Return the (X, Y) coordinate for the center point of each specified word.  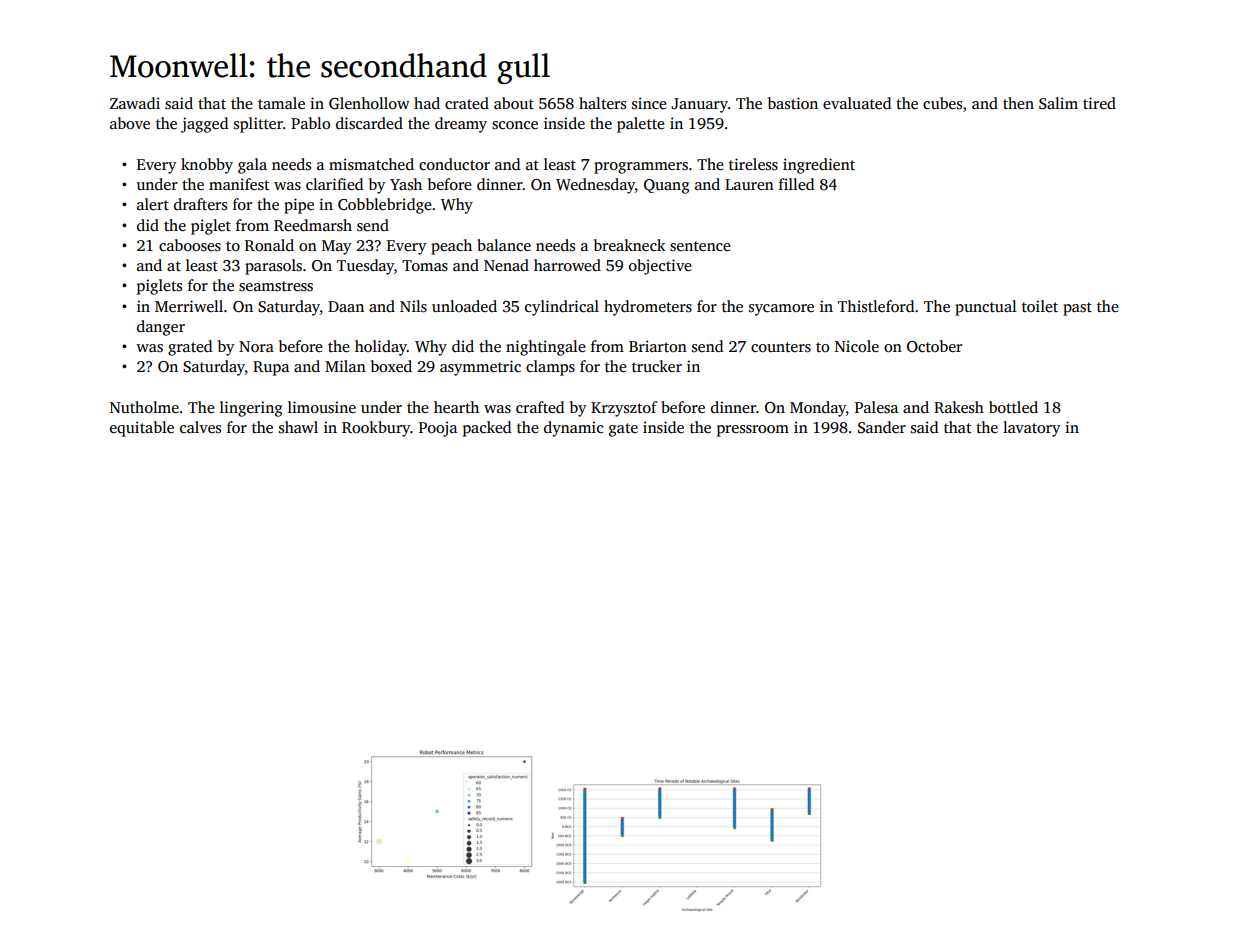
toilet (1040, 306)
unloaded (464, 306)
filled (796, 184)
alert (153, 204)
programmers (641, 168)
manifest (239, 184)
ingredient (819, 166)
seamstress (276, 286)
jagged (204, 125)
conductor (454, 164)
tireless (753, 164)
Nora (256, 346)
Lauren (749, 184)
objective (660, 267)
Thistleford (876, 306)
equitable (142, 429)
